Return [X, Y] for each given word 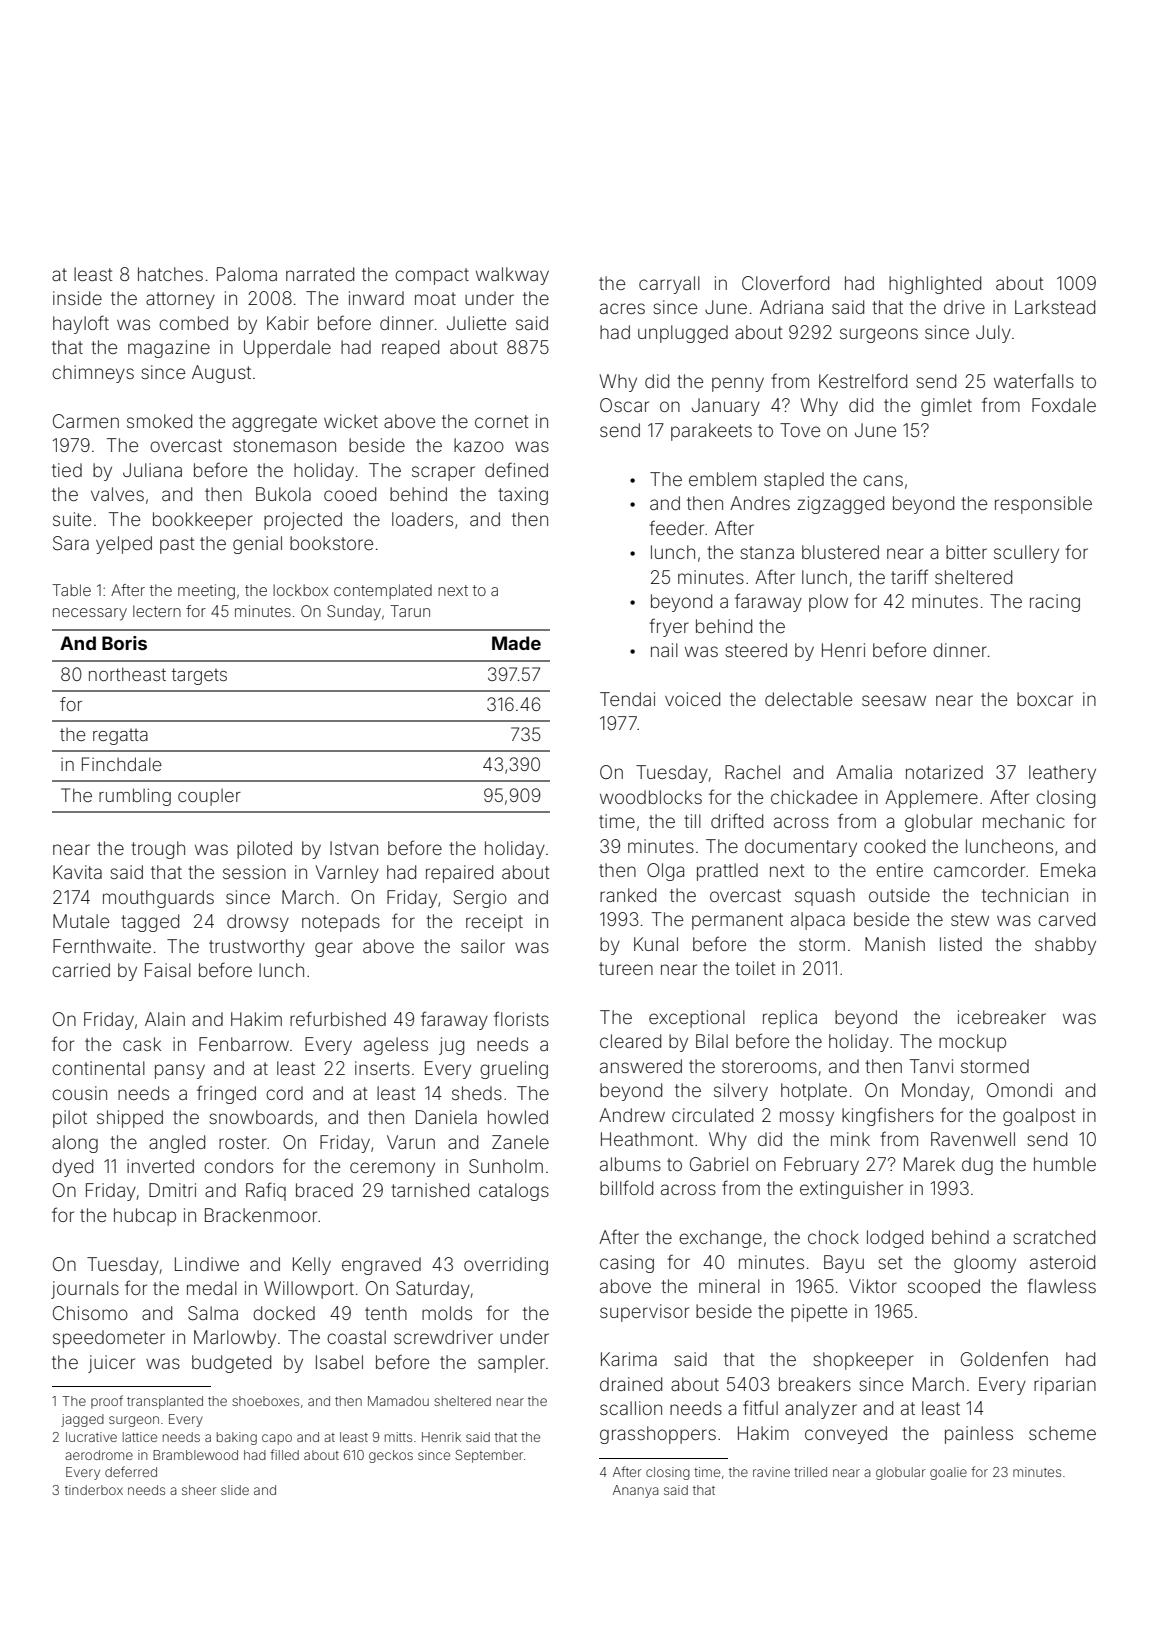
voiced [692, 699]
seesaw [894, 700]
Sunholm [506, 1166]
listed [961, 944]
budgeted [231, 1364]
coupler [209, 797]
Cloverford [785, 282]
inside [77, 298]
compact [432, 276]
